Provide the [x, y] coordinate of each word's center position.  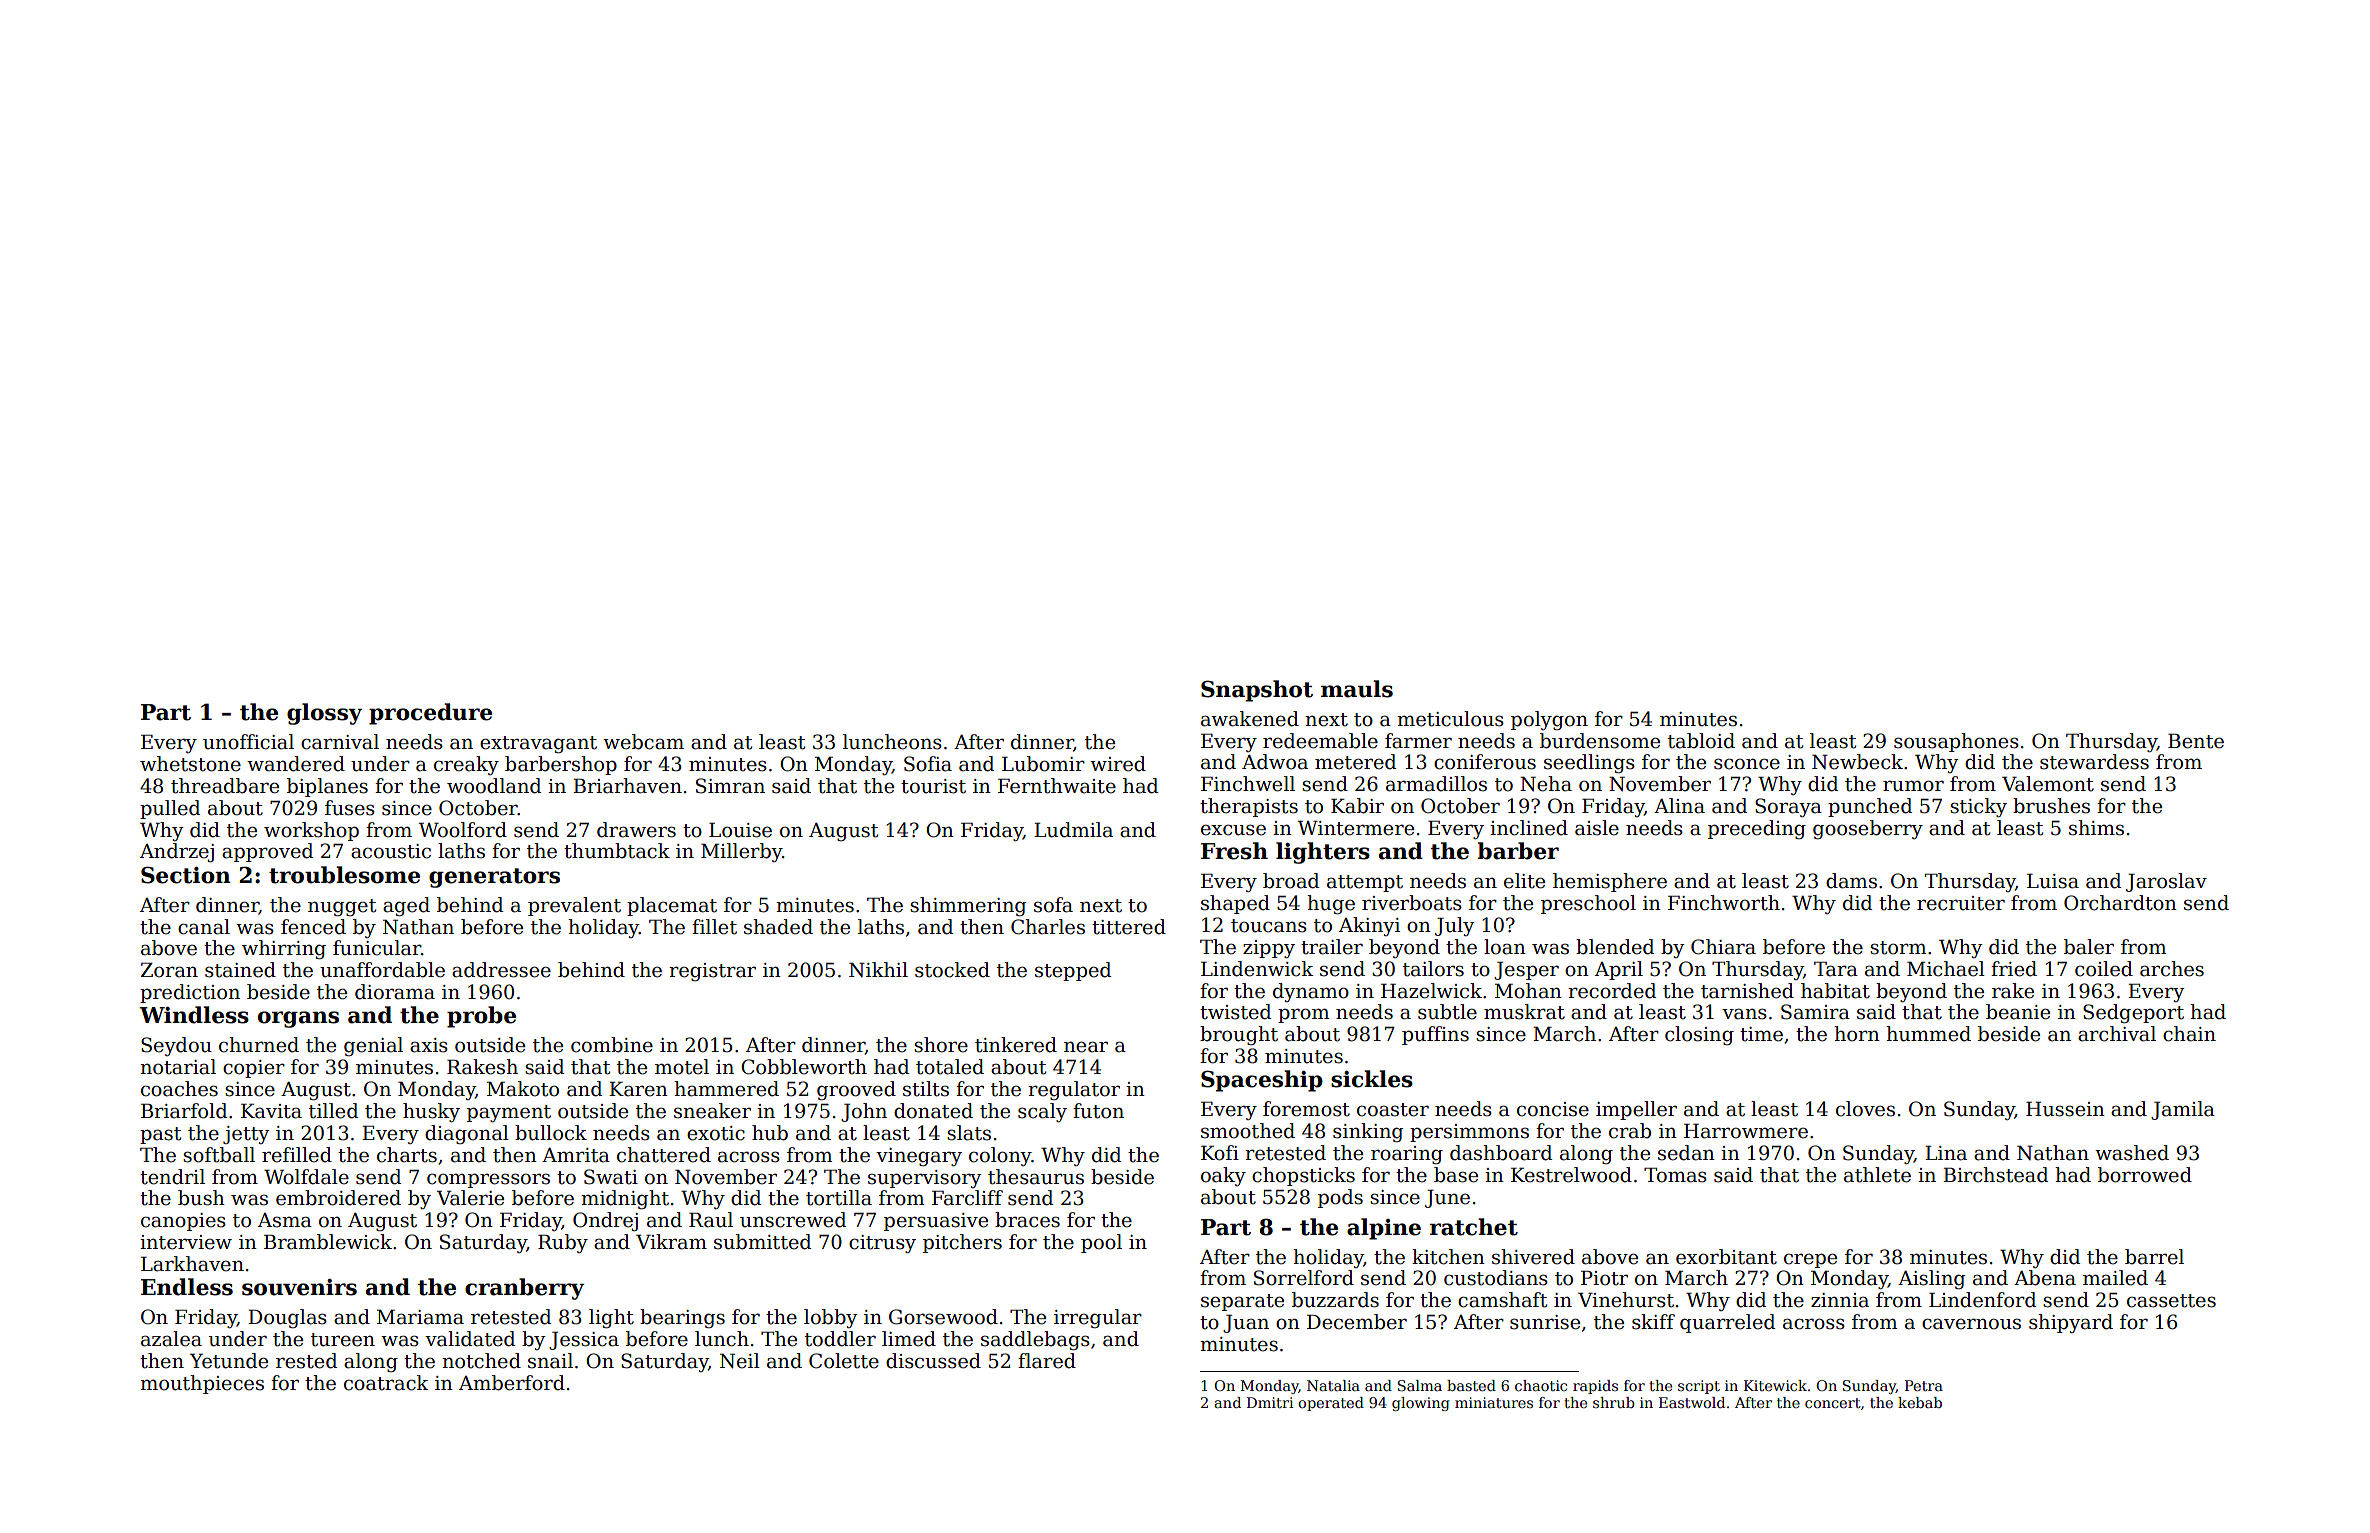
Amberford [512, 1383]
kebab [1920, 1402]
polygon [1549, 720]
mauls [1357, 689]
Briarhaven [627, 786]
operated [1331, 1404]
